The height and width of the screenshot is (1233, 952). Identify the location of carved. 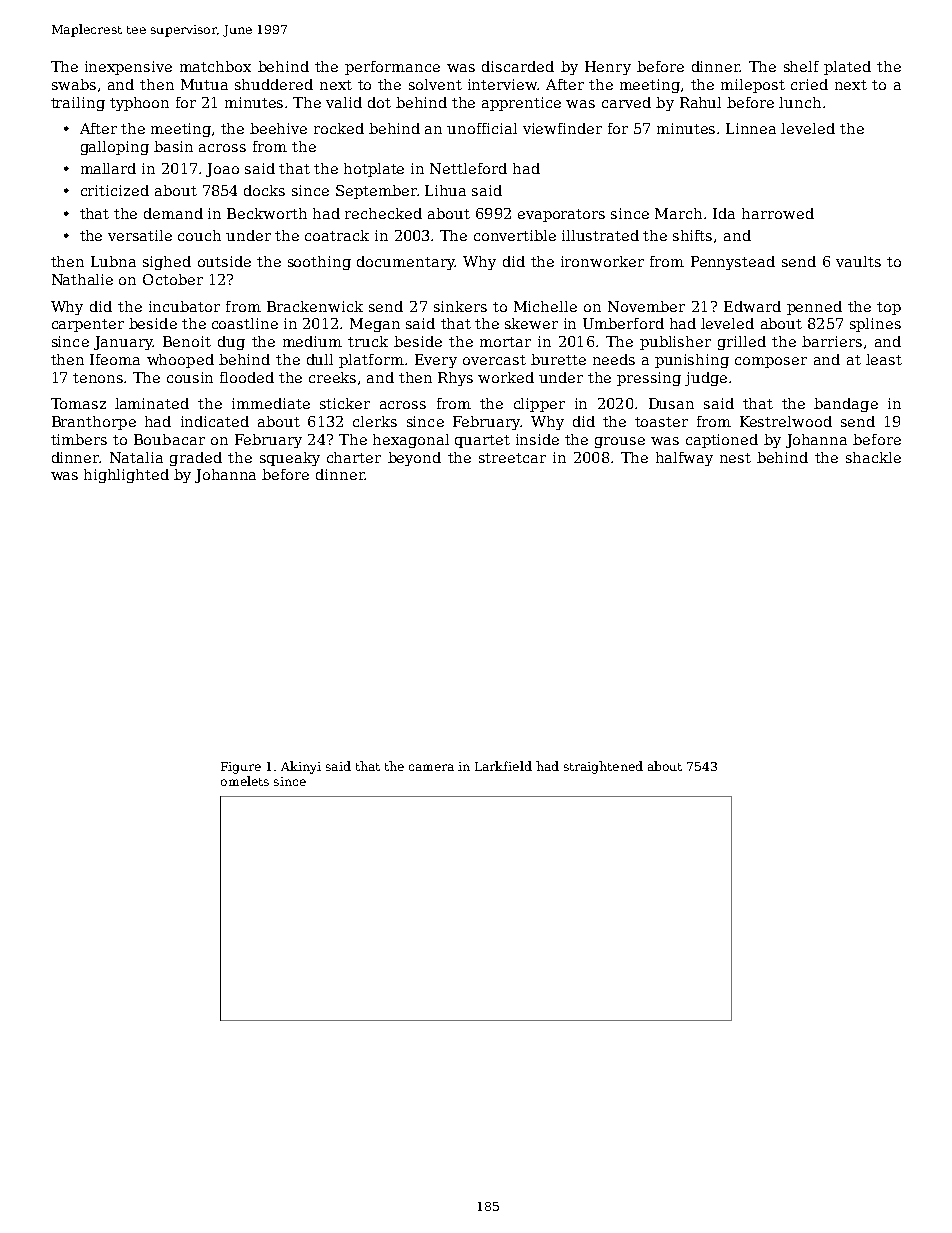
(626, 102).
